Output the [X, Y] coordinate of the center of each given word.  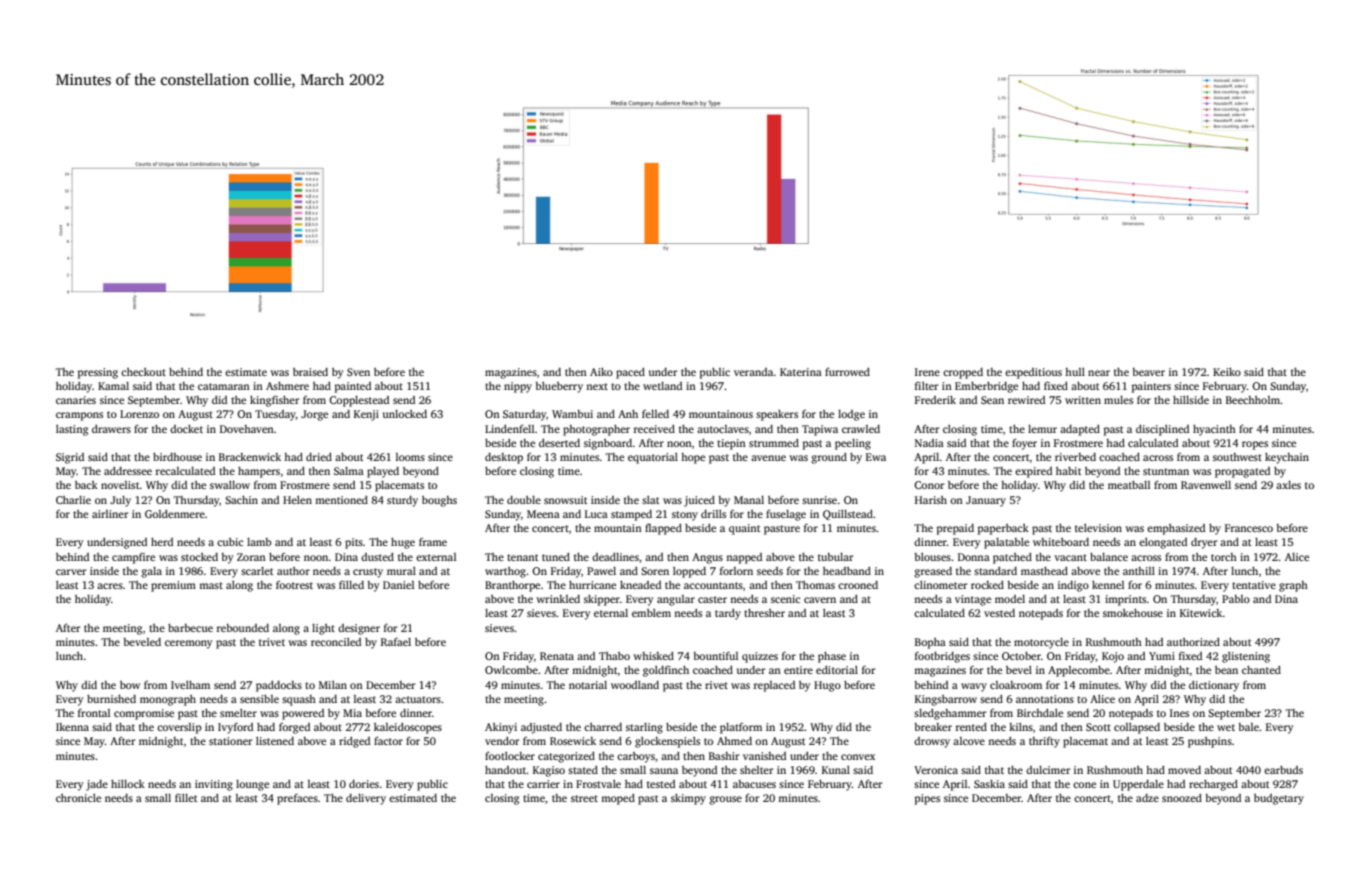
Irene [927, 372]
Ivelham [190, 685]
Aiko [601, 372]
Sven [358, 372]
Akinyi [501, 728]
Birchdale [1040, 713]
